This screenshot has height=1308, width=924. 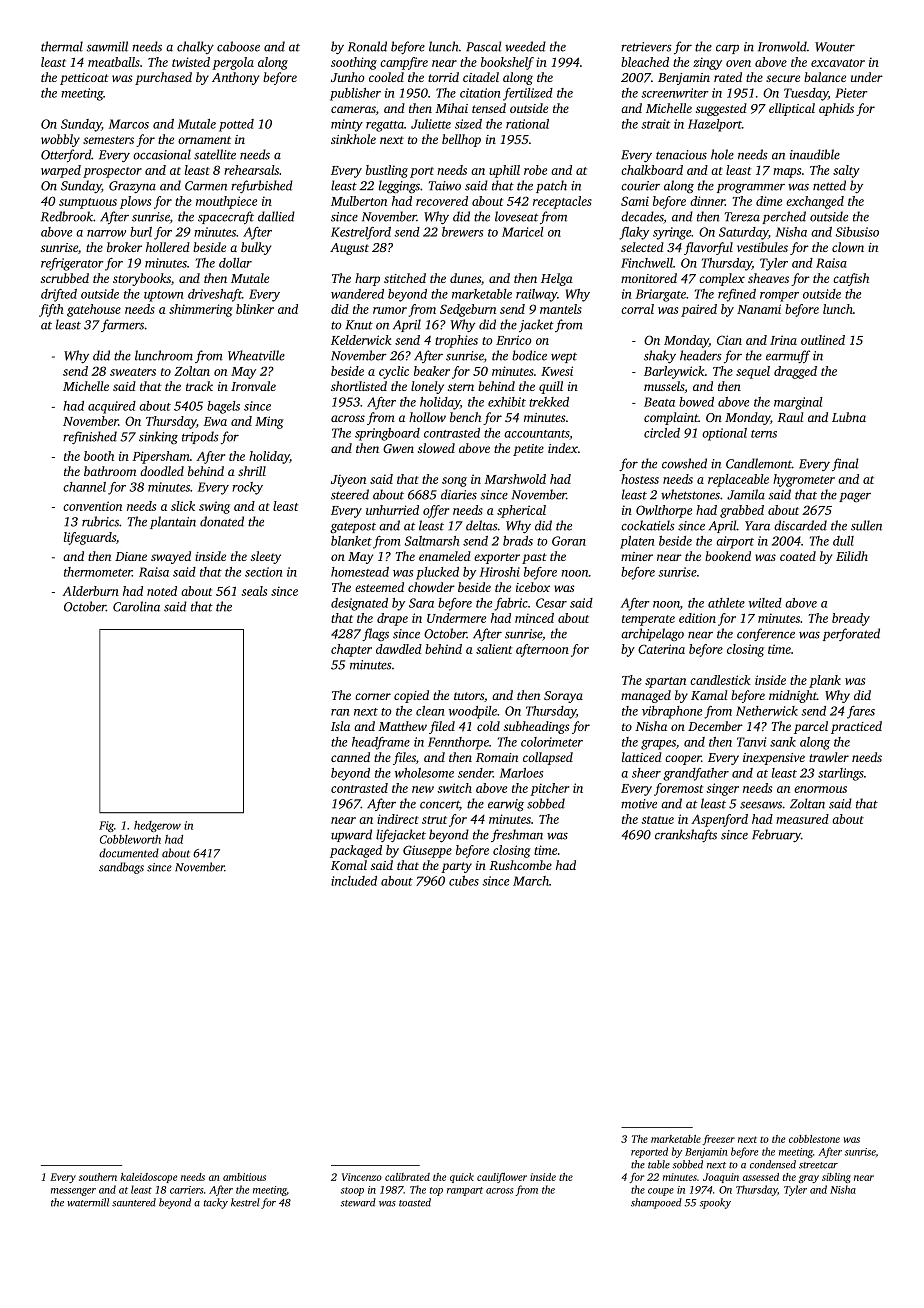 What do you see at coordinates (814, 1139) in the screenshot?
I see `cobblestone` at bounding box center [814, 1139].
